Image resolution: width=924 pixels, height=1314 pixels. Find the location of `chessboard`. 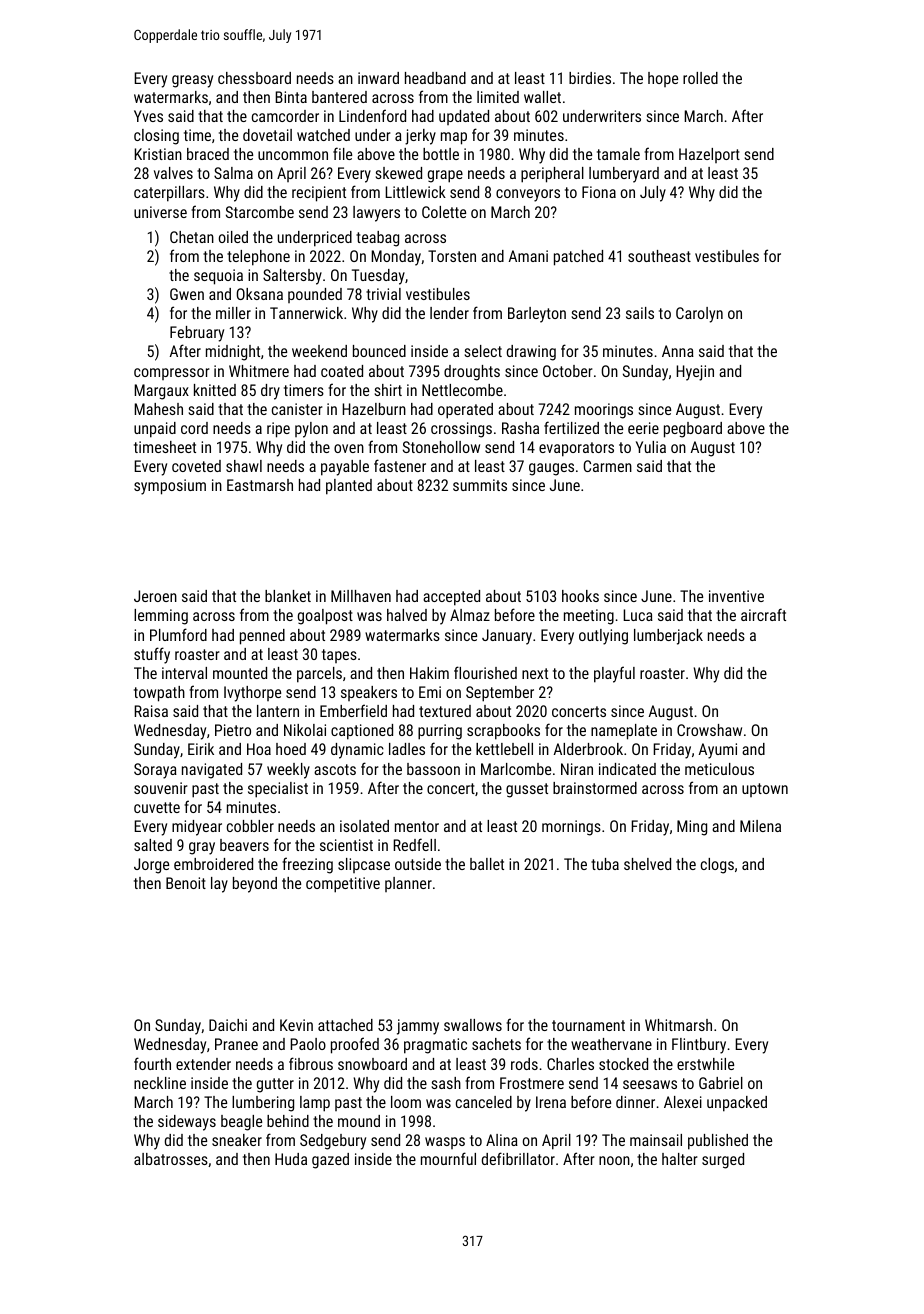

chessboard is located at coordinates (254, 78).
